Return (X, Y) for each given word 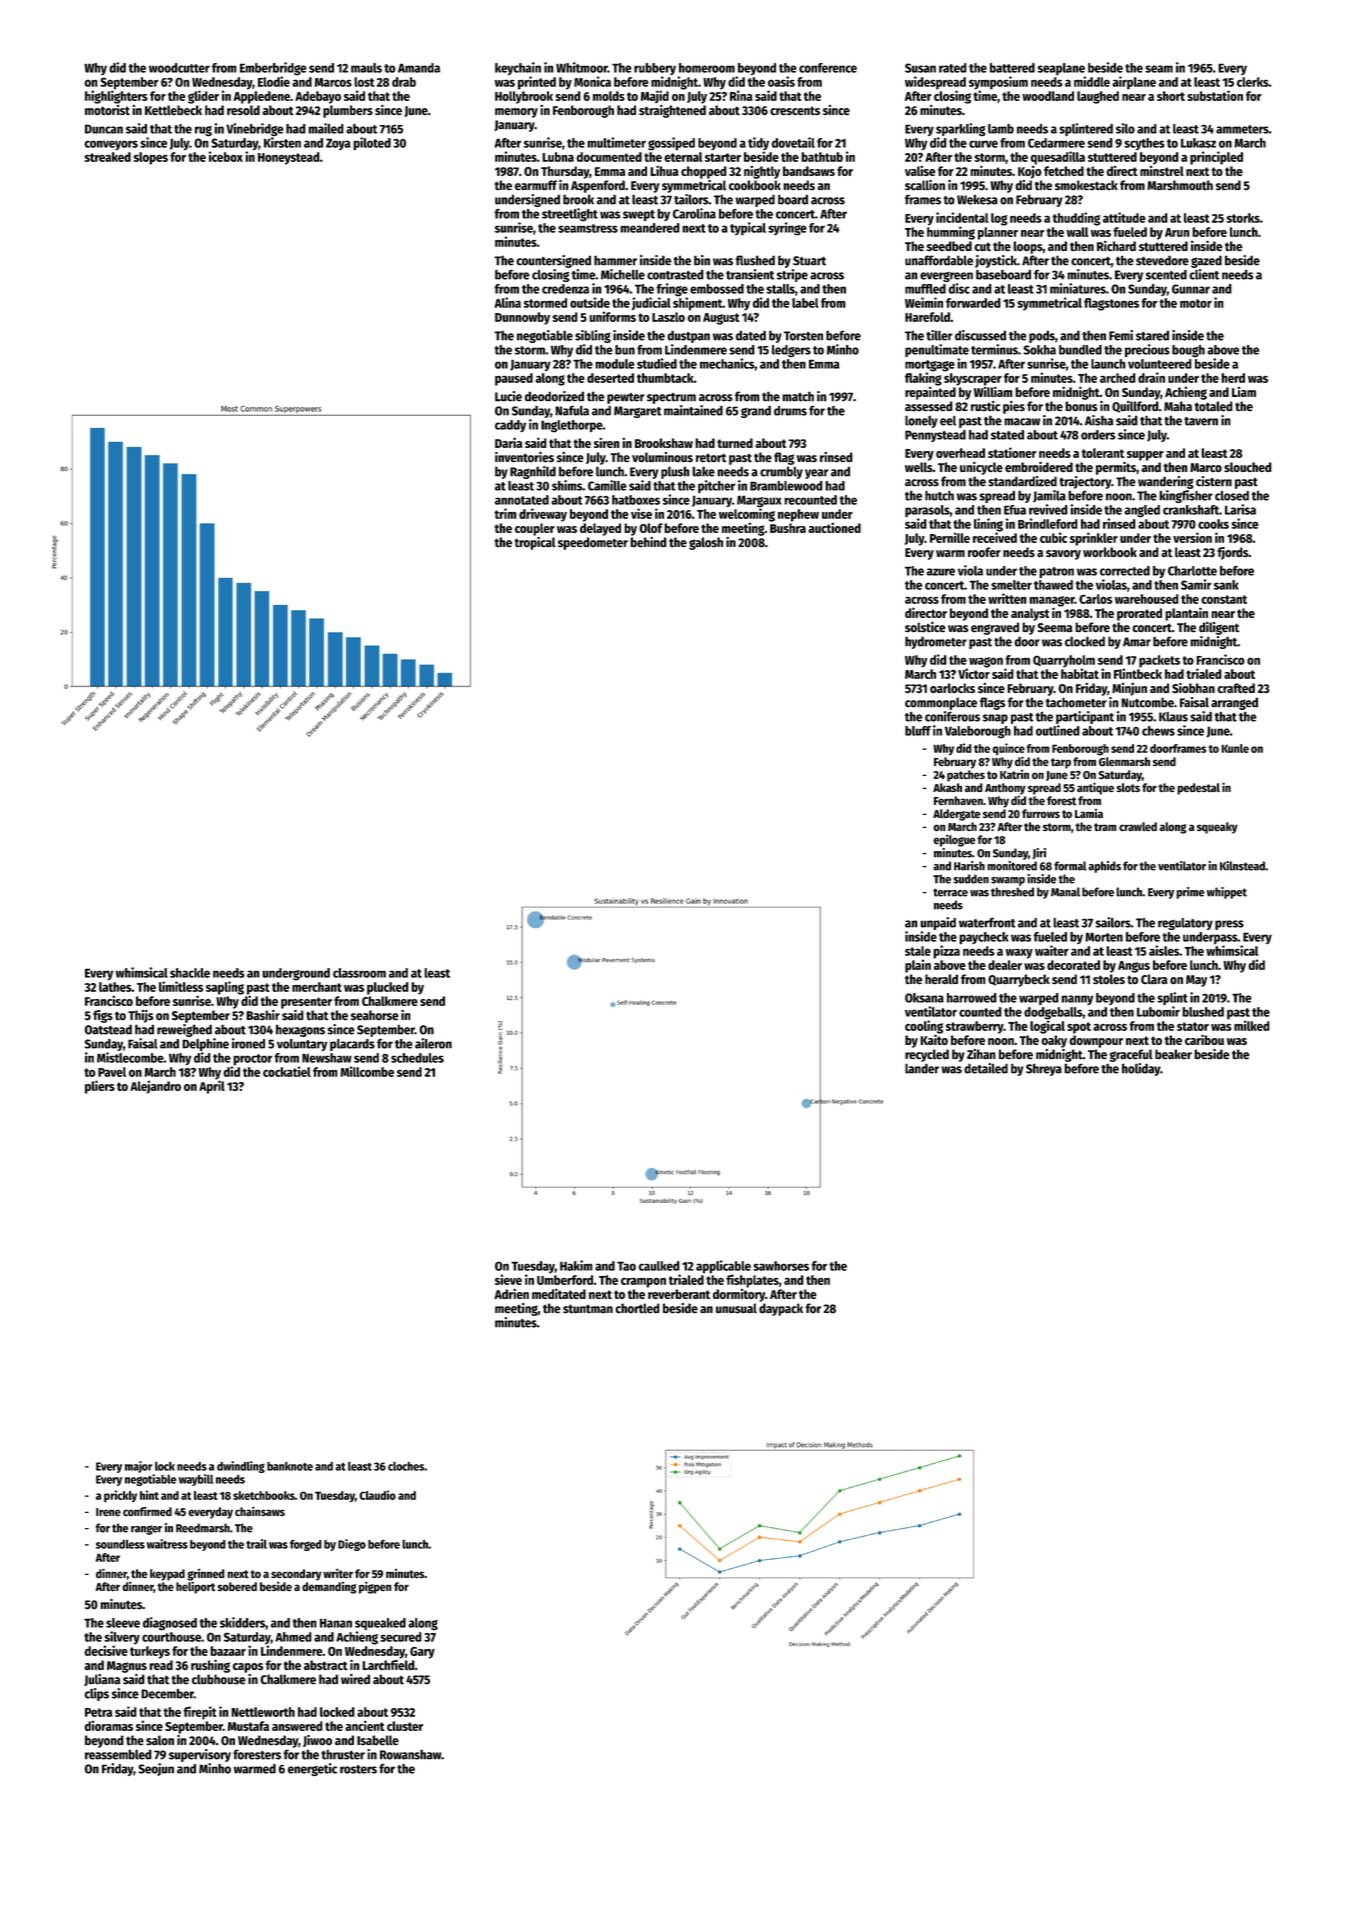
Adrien (511, 1293)
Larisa (1240, 509)
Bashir (263, 1015)
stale (918, 951)
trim (505, 513)
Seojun (156, 1769)
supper (1145, 456)
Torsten (803, 336)
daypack (781, 1309)
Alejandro (155, 1087)
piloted (372, 144)
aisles (1164, 950)
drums (790, 411)
